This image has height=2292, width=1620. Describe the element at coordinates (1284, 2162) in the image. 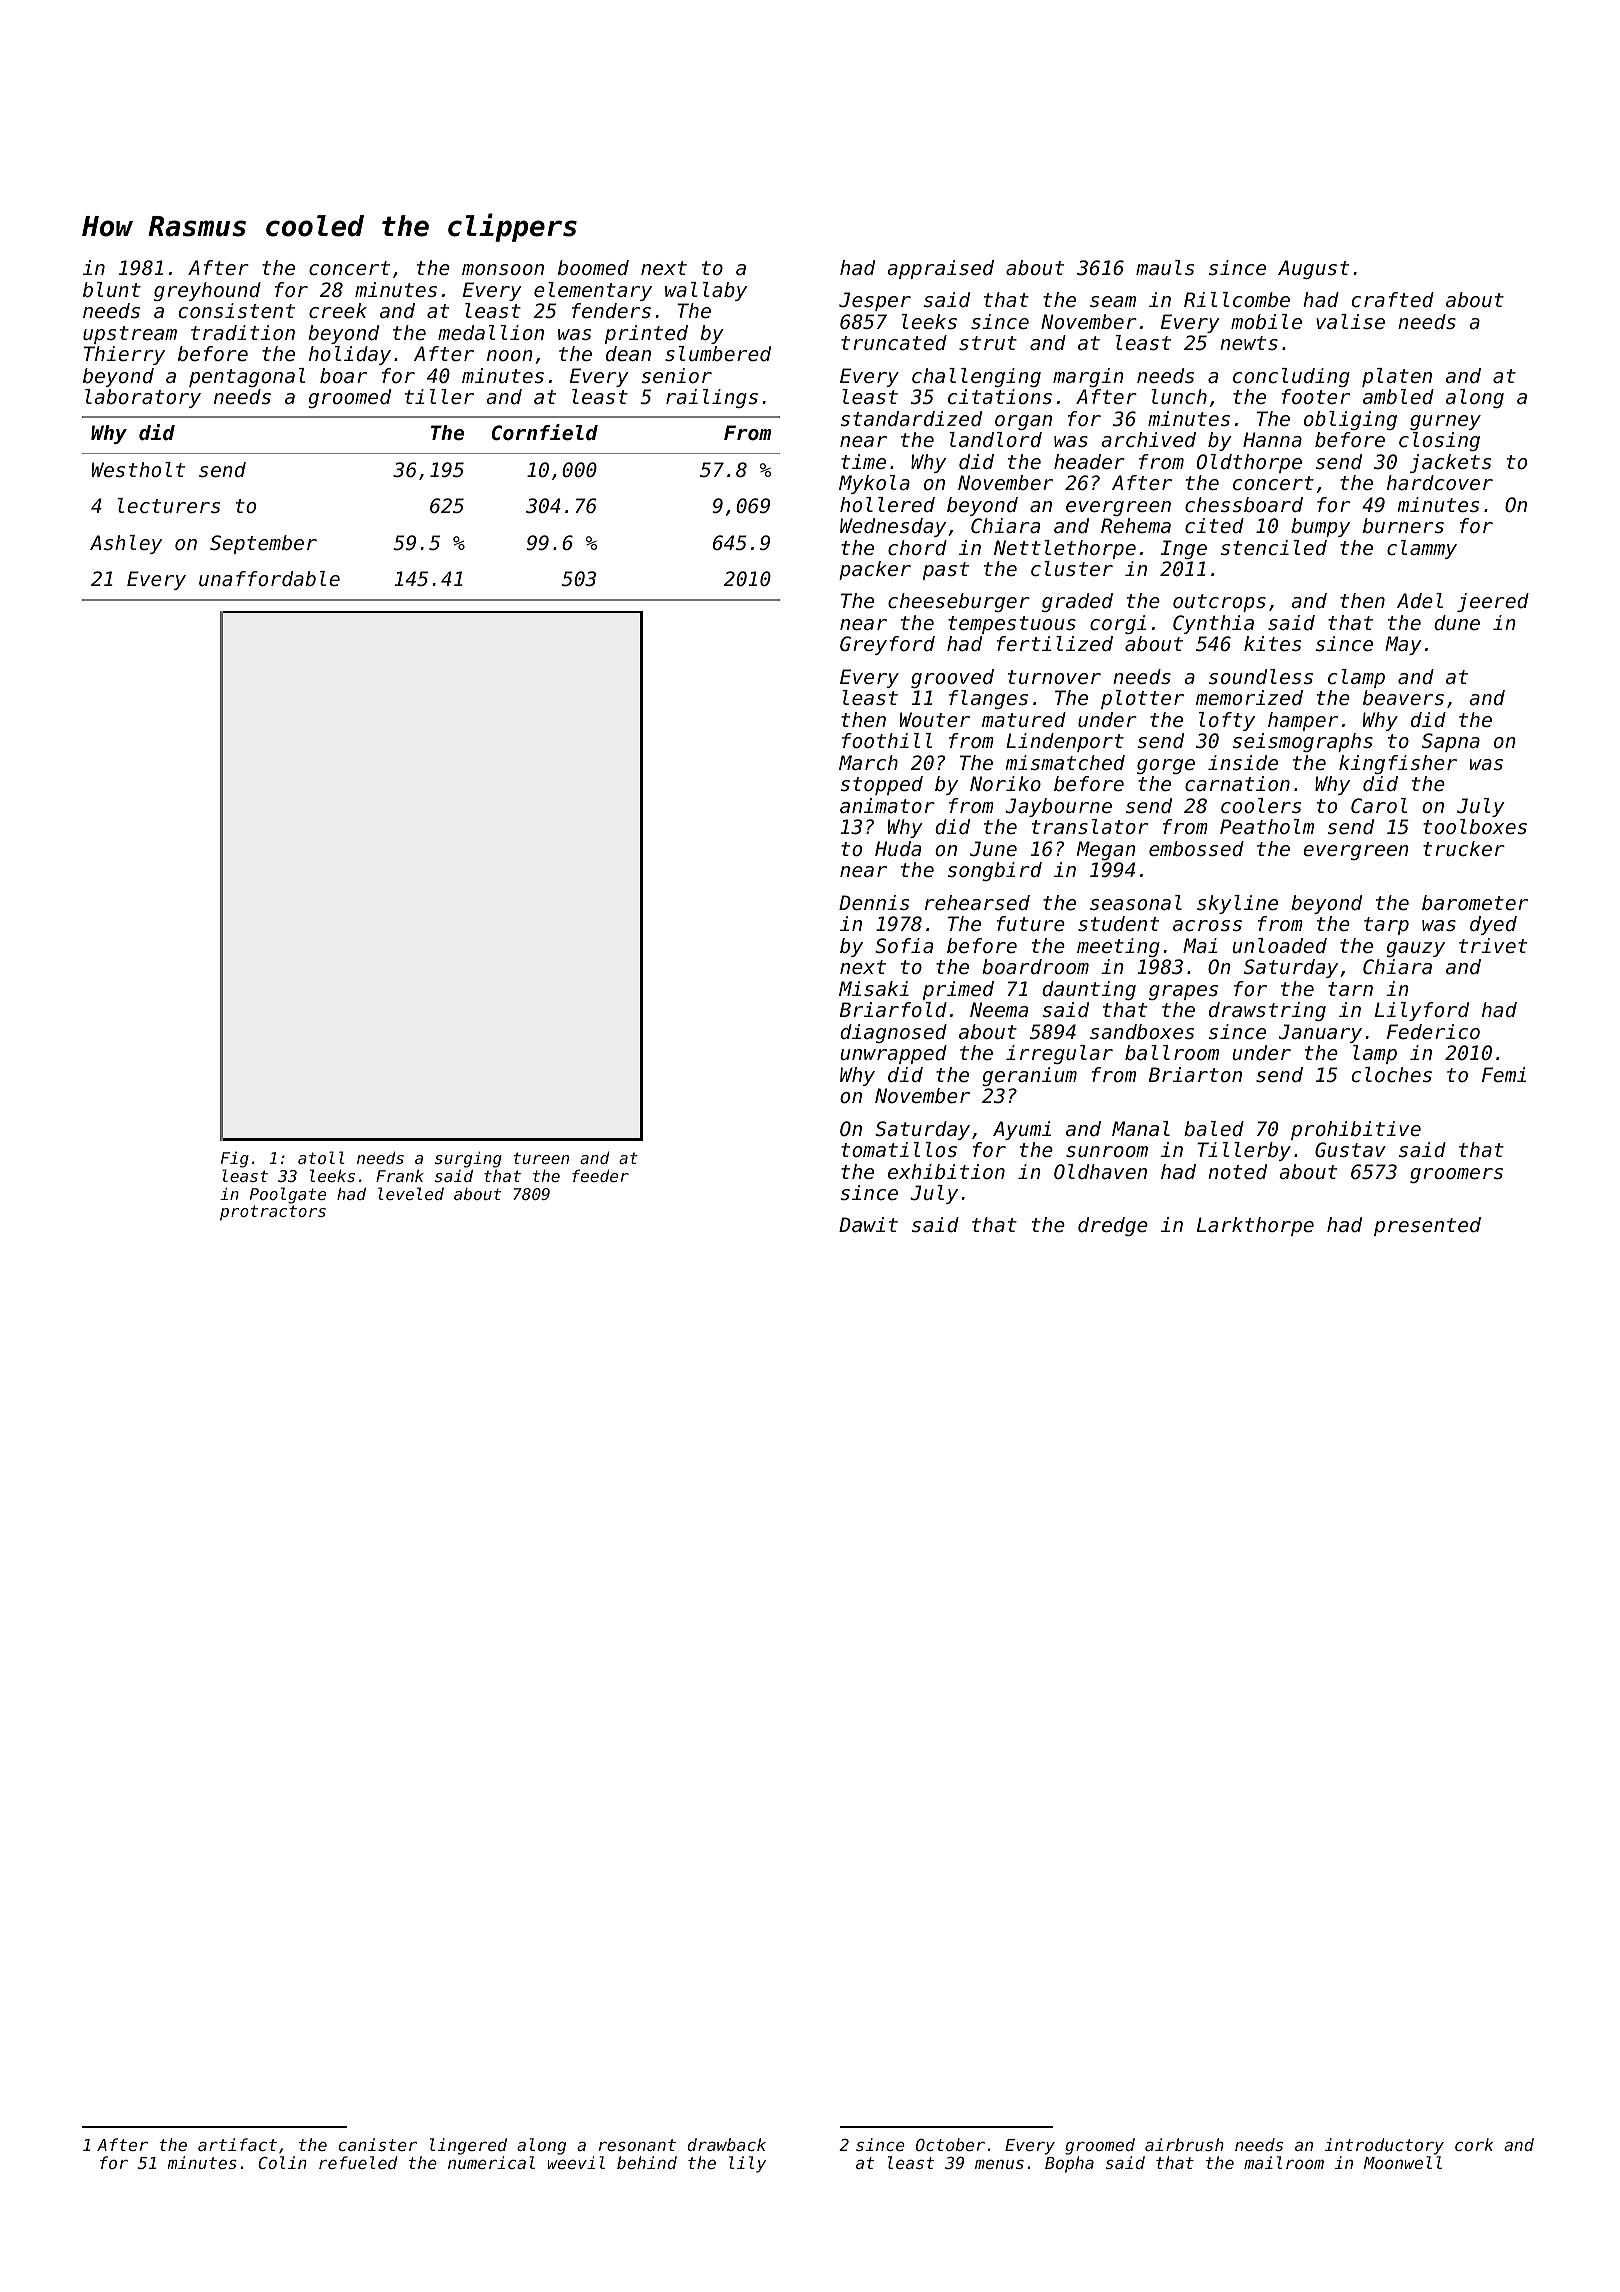

I see `mailroom` at that location.
